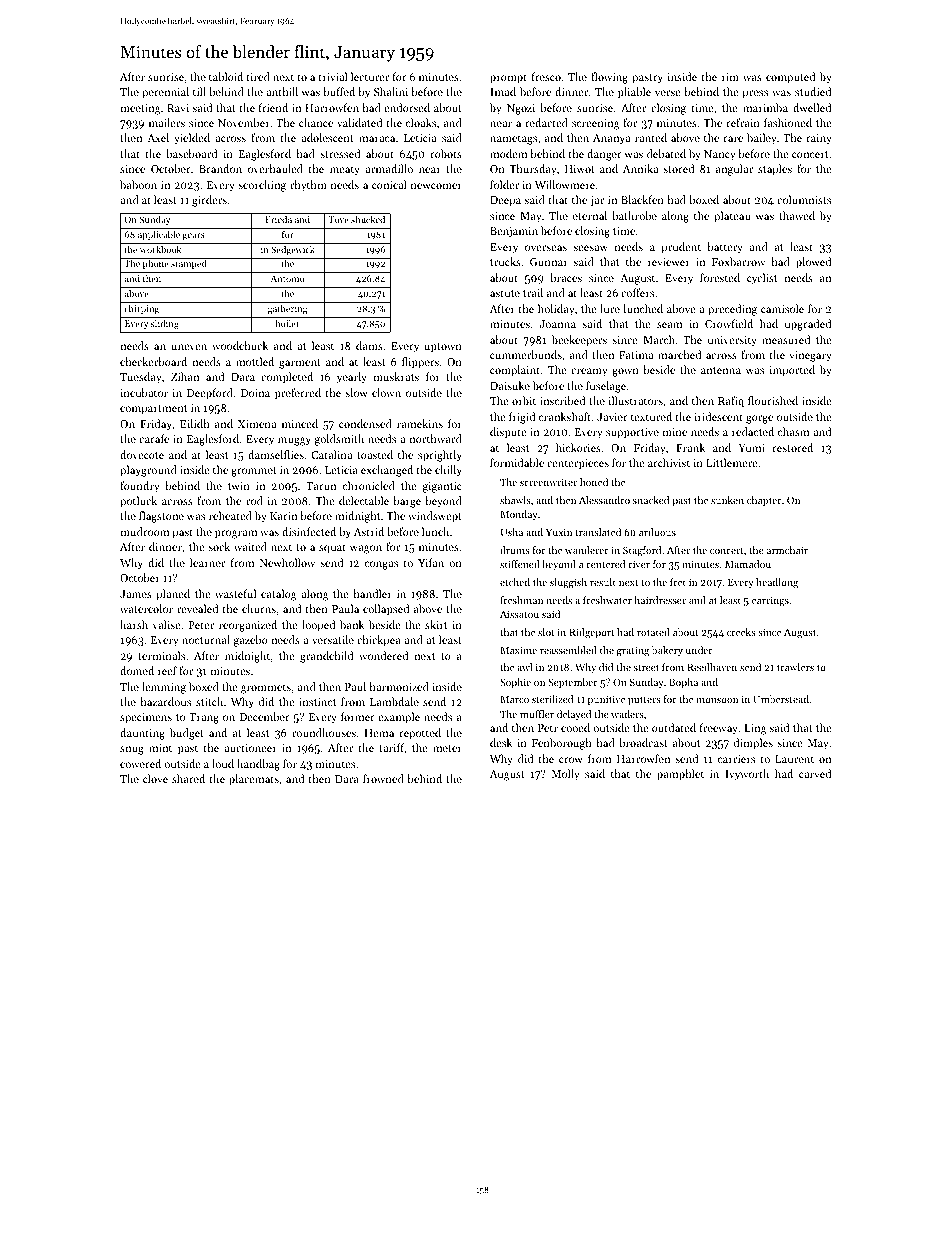 This screenshot has height=1233, width=952. I want to click on dispute, so click(508, 433).
